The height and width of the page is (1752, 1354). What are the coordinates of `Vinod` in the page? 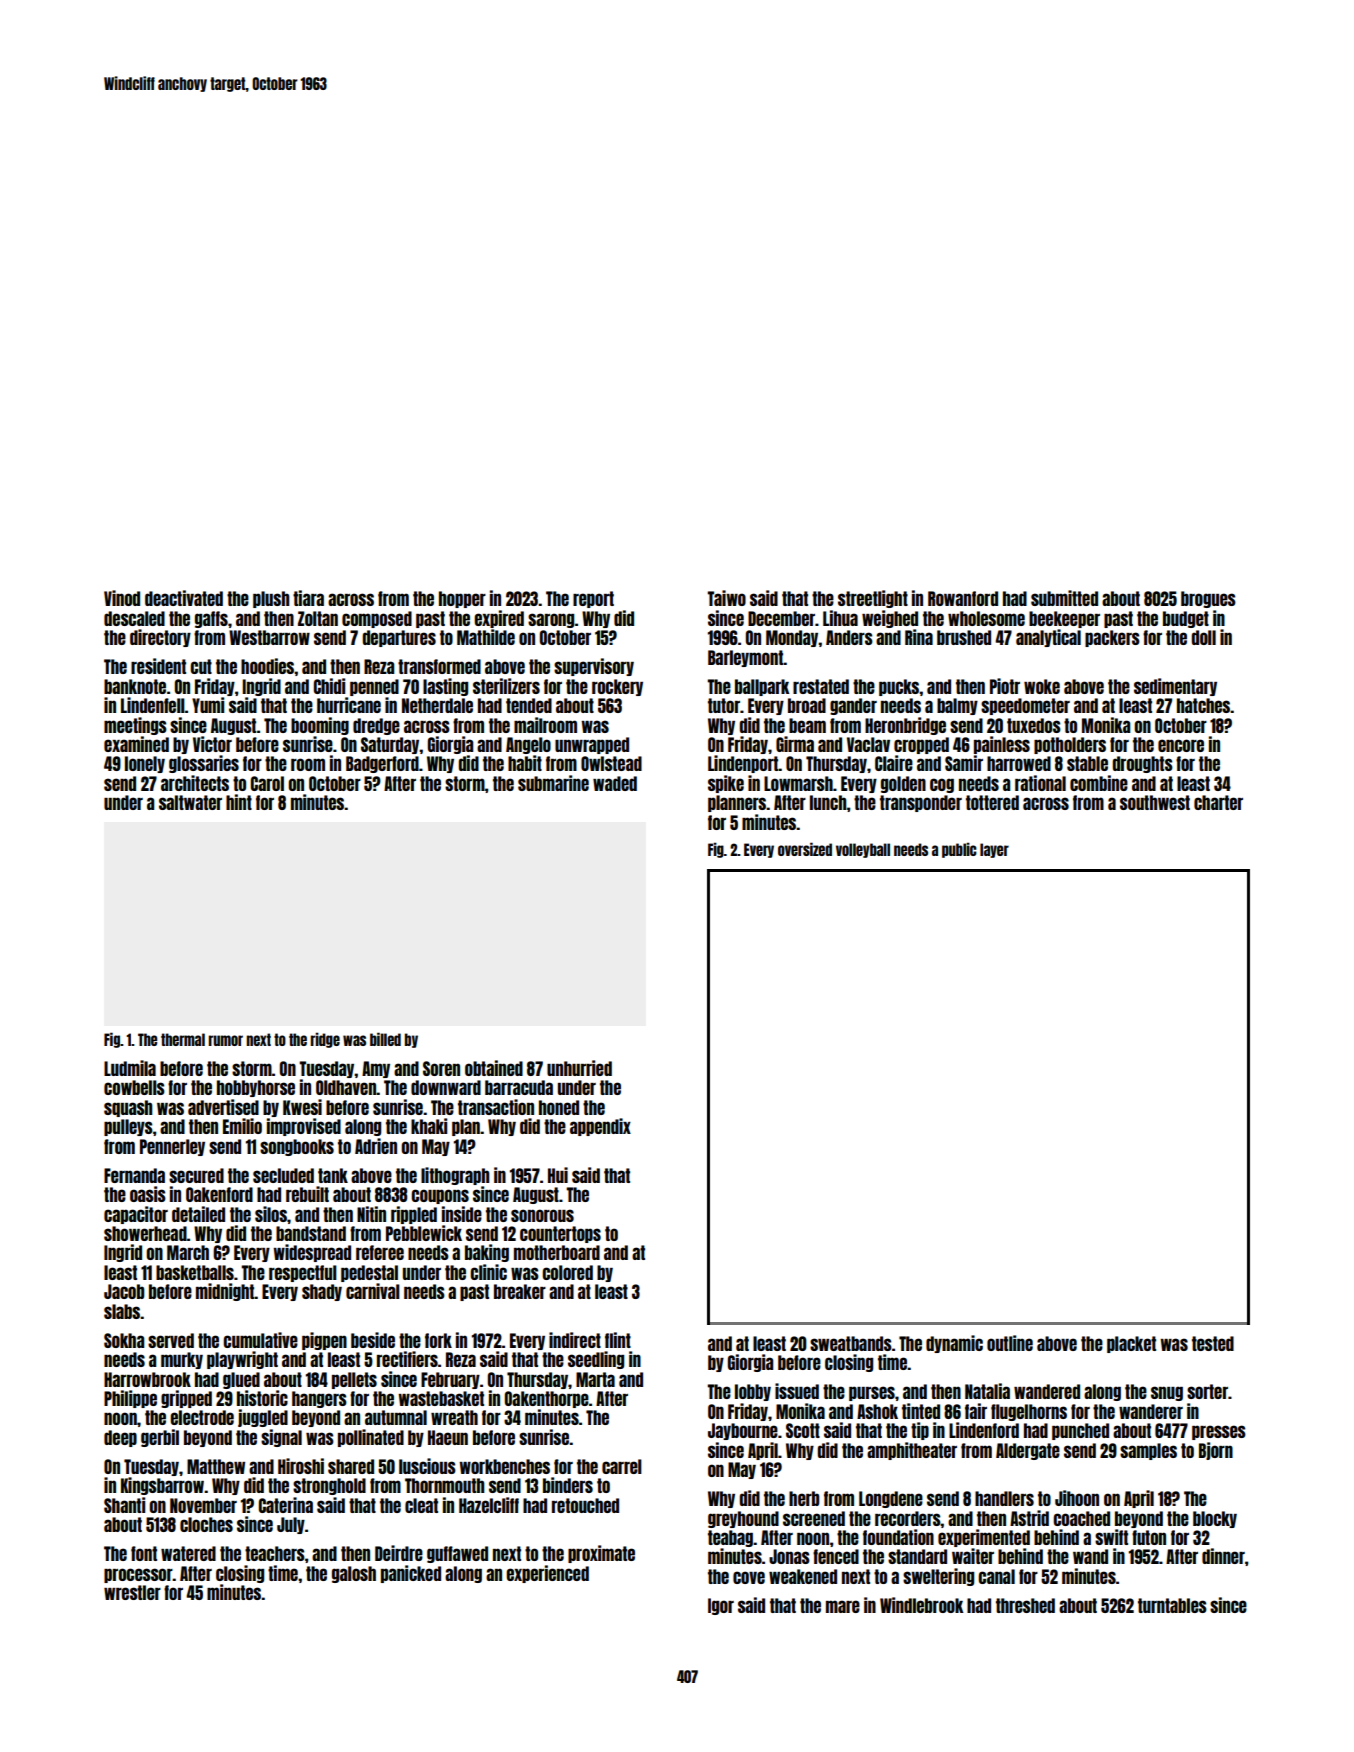 It's located at (122, 598).
